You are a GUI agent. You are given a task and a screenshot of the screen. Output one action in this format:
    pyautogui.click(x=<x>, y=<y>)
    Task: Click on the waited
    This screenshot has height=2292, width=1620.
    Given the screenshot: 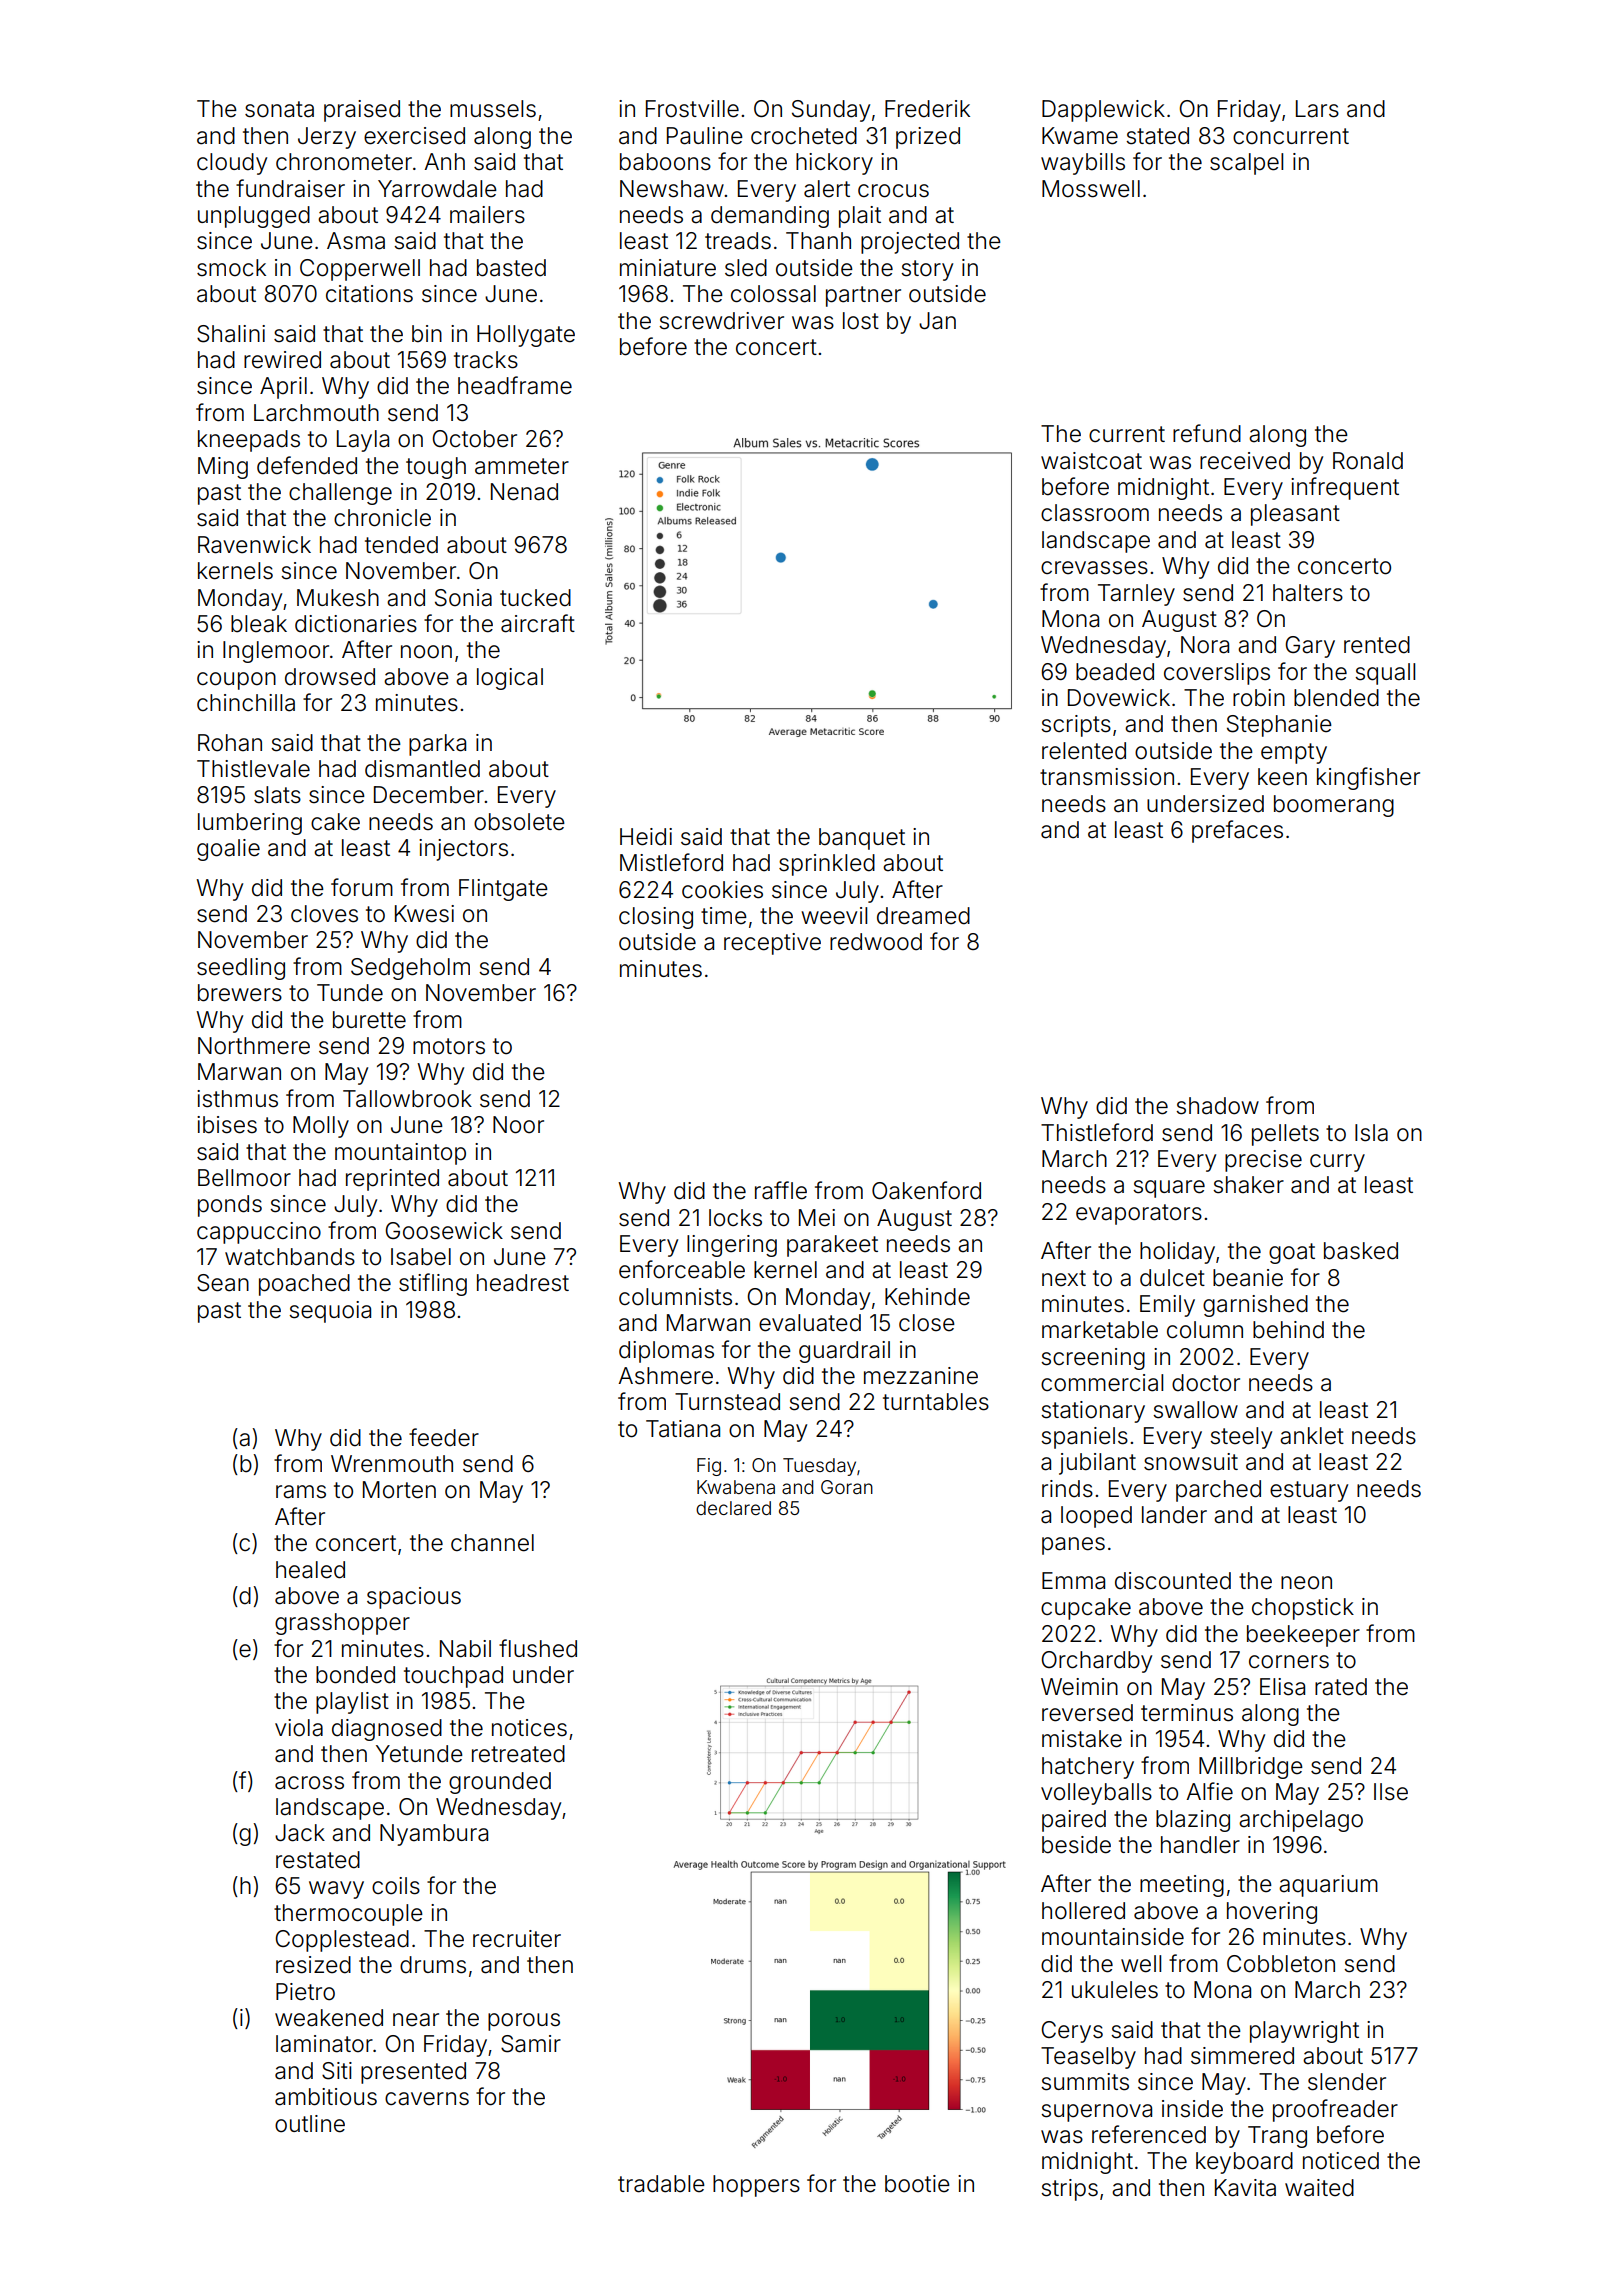 What is the action you would take?
    pyautogui.click(x=1319, y=2188)
